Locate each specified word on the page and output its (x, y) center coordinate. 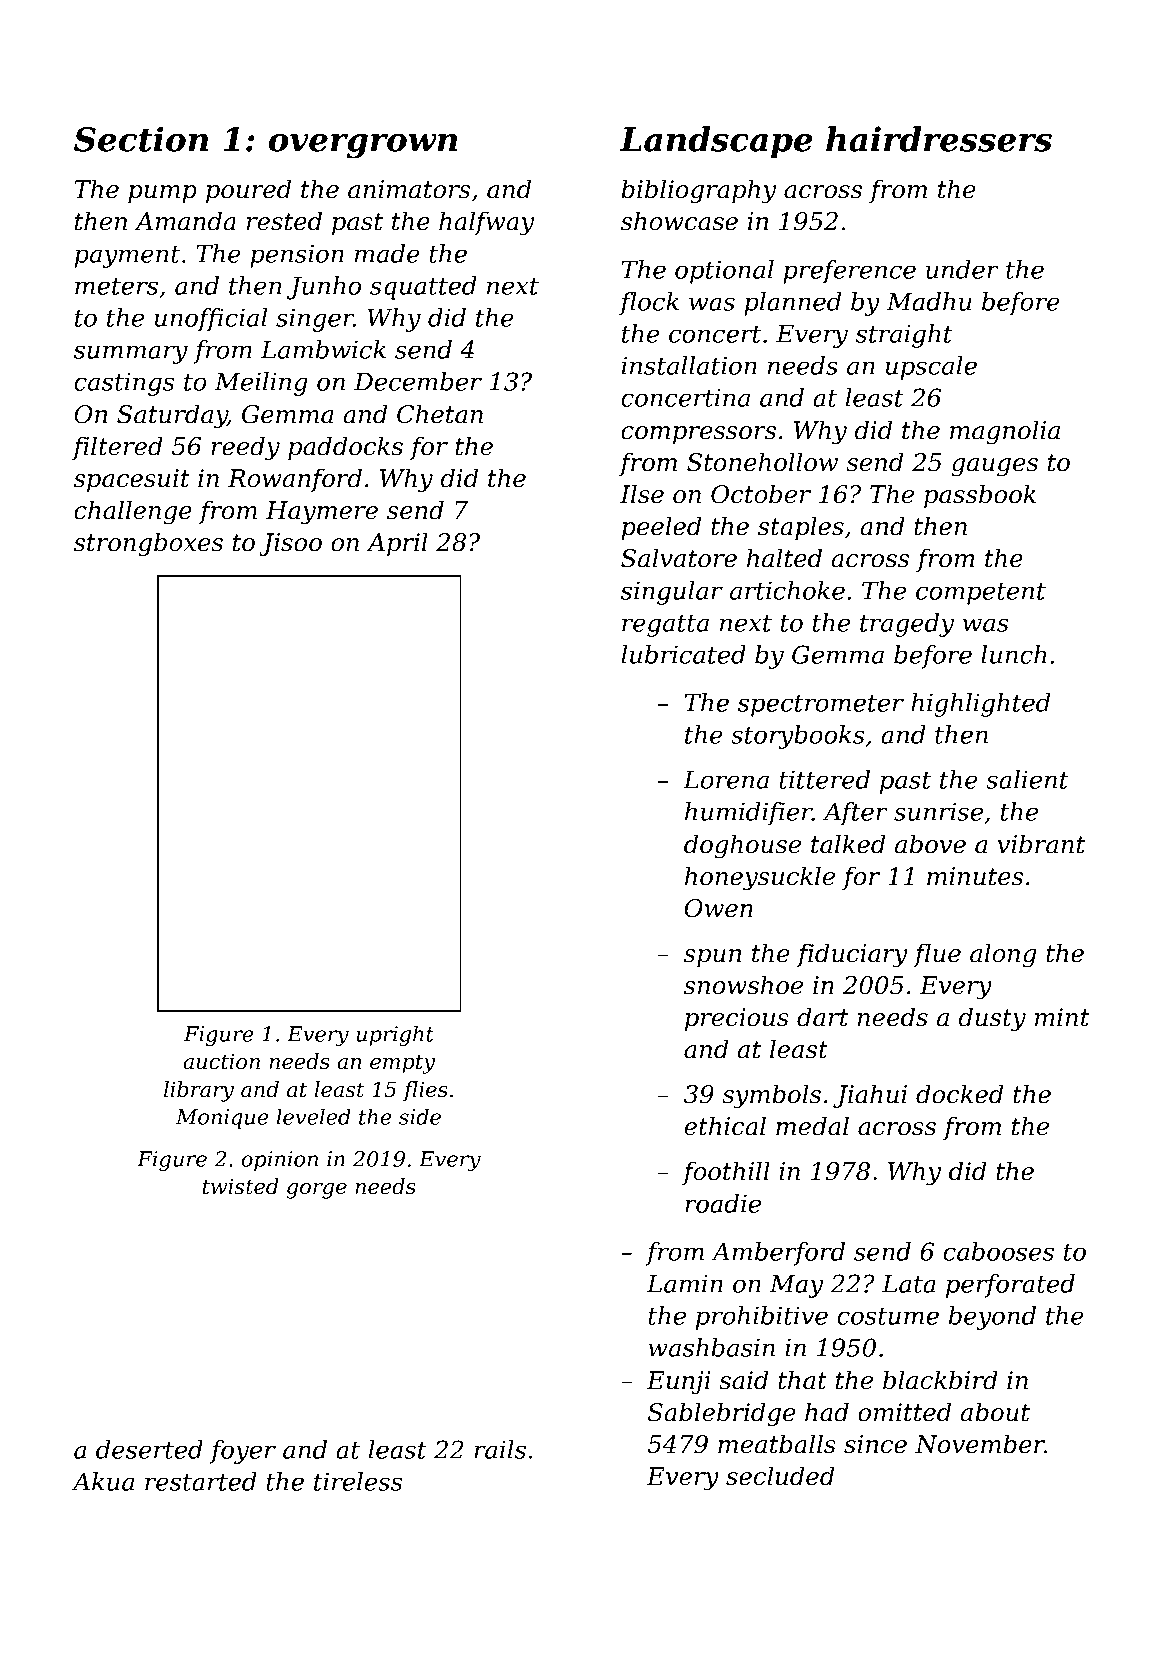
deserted (149, 1449)
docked (959, 1094)
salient (1027, 779)
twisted (241, 1186)
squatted (423, 288)
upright (395, 1035)
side (420, 1116)
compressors (698, 435)
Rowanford (295, 480)
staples (801, 528)
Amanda (185, 221)
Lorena (726, 780)
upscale (931, 368)
